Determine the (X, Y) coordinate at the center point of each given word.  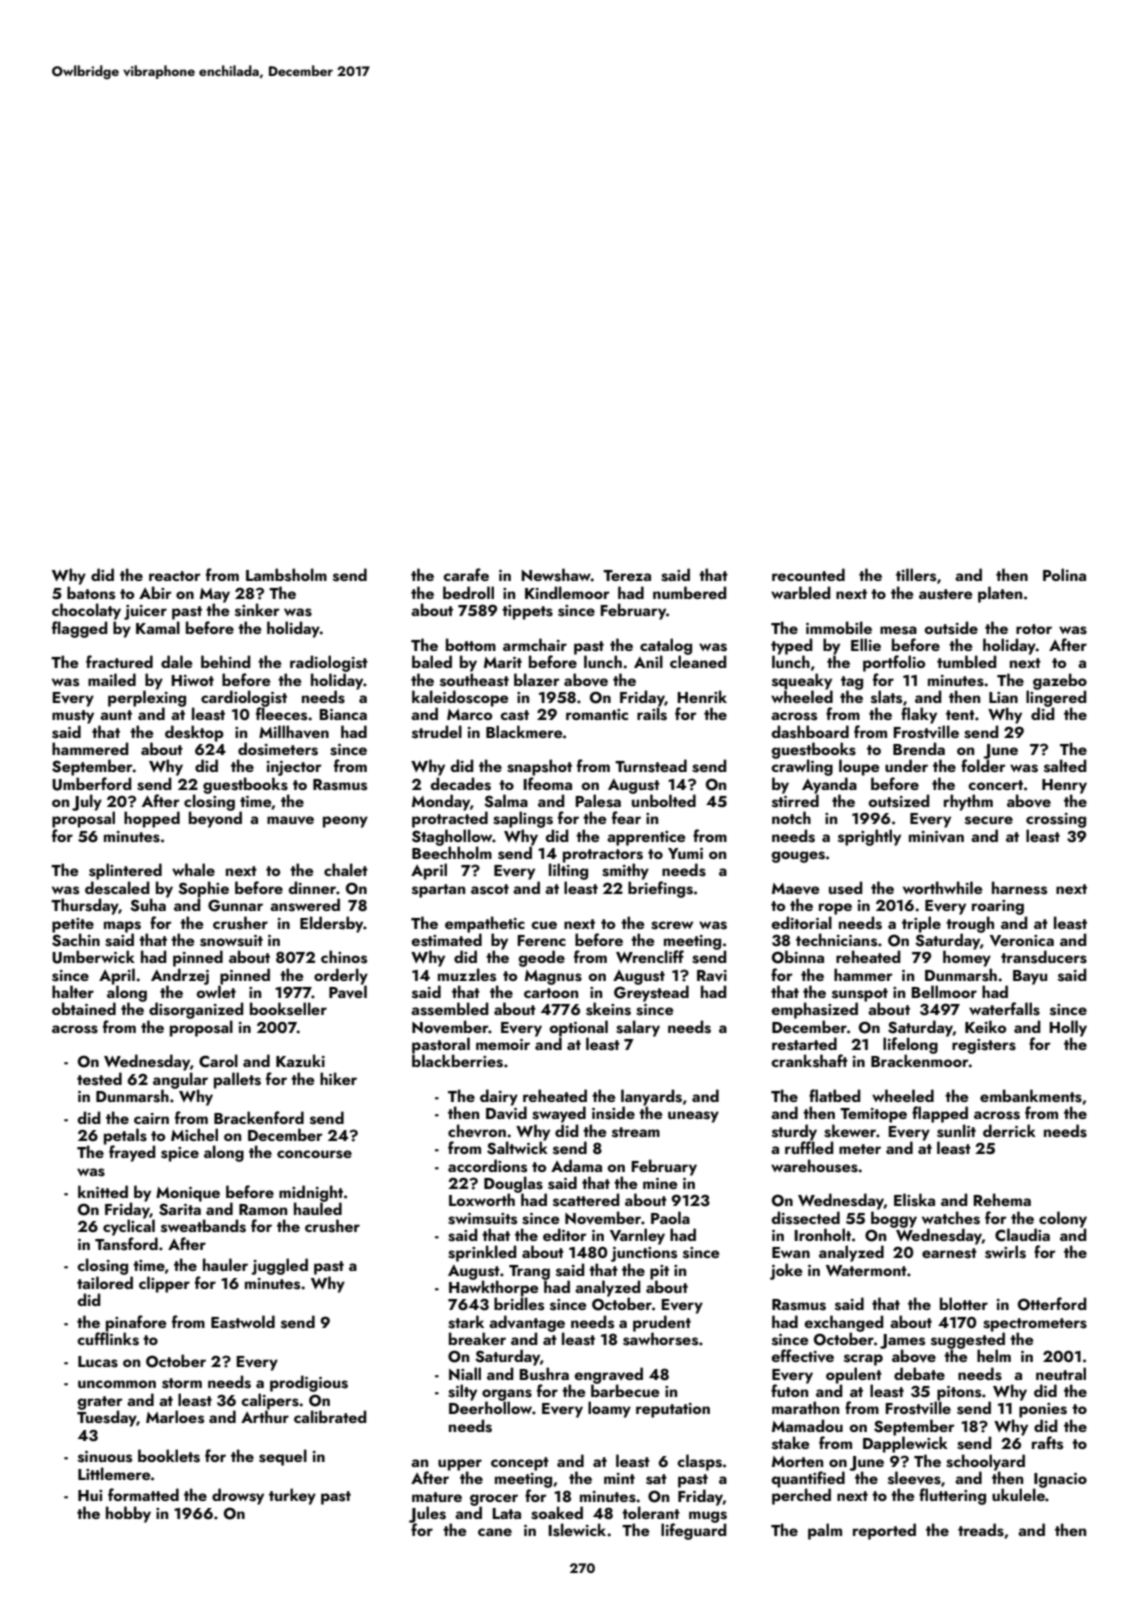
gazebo (1060, 681)
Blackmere (524, 731)
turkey (292, 1496)
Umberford (92, 784)
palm (825, 1531)
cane (495, 1532)
